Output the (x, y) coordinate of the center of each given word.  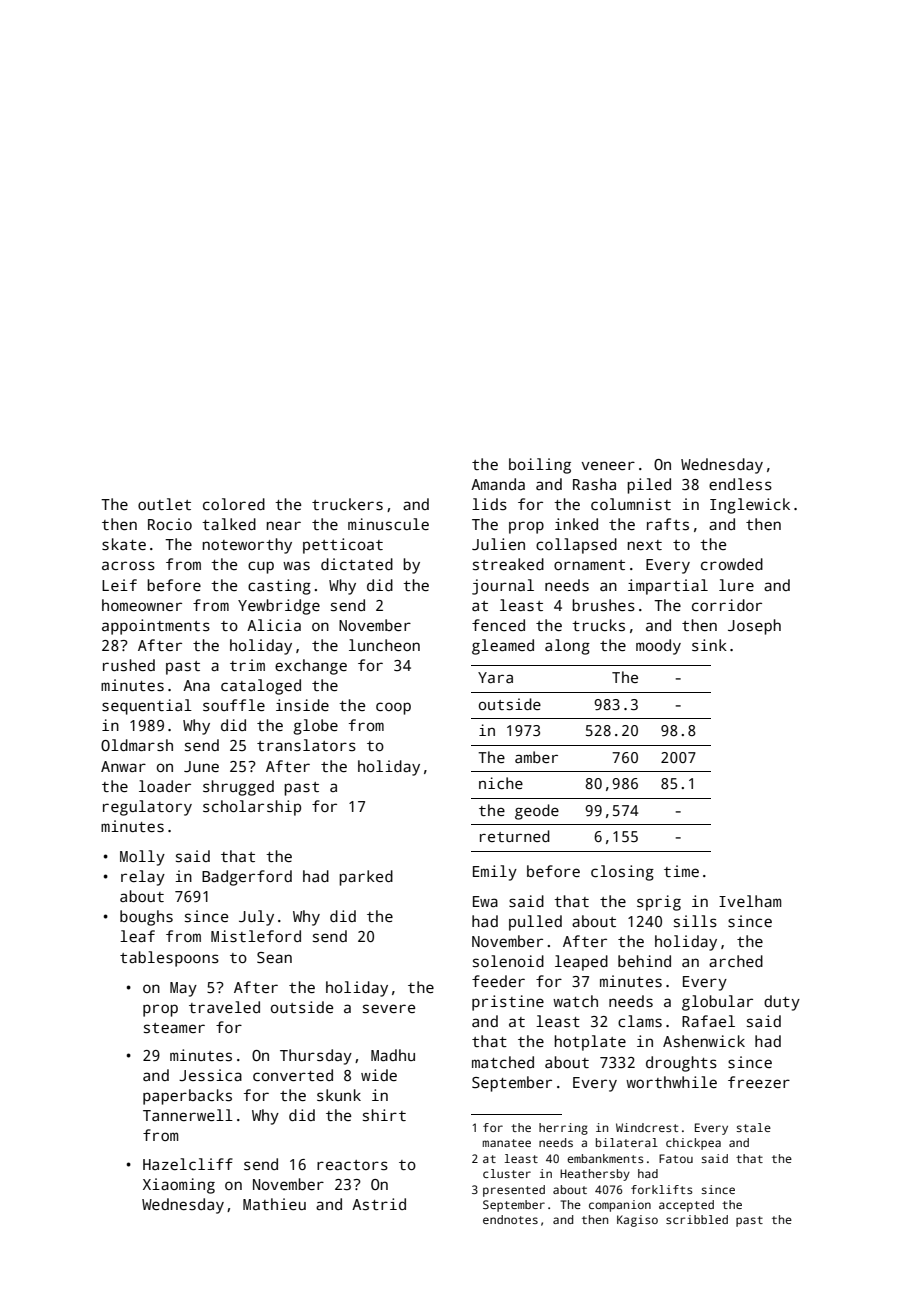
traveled (224, 1007)
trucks (598, 625)
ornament (589, 565)
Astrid (379, 1204)
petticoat (343, 546)
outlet (164, 504)
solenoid (508, 961)
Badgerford (247, 878)
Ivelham (750, 901)
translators (306, 745)
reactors (352, 1165)
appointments (156, 627)
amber (536, 757)
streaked (508, 564)
